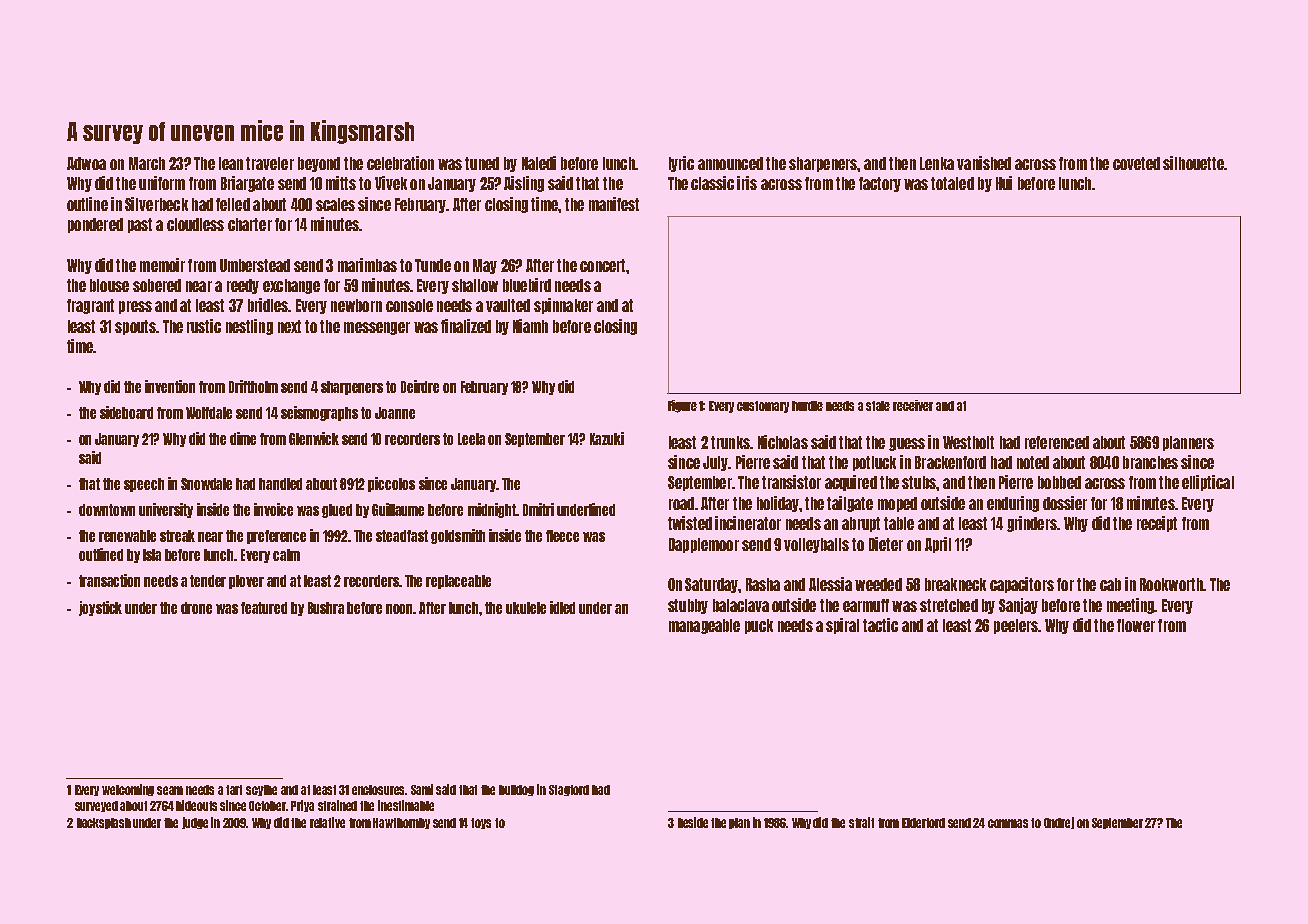 Image resolution: width=1308 pixels, height=924 pixels. Describe the element at coordinates (100, 608) in the image. I see `joystick` at that location.
